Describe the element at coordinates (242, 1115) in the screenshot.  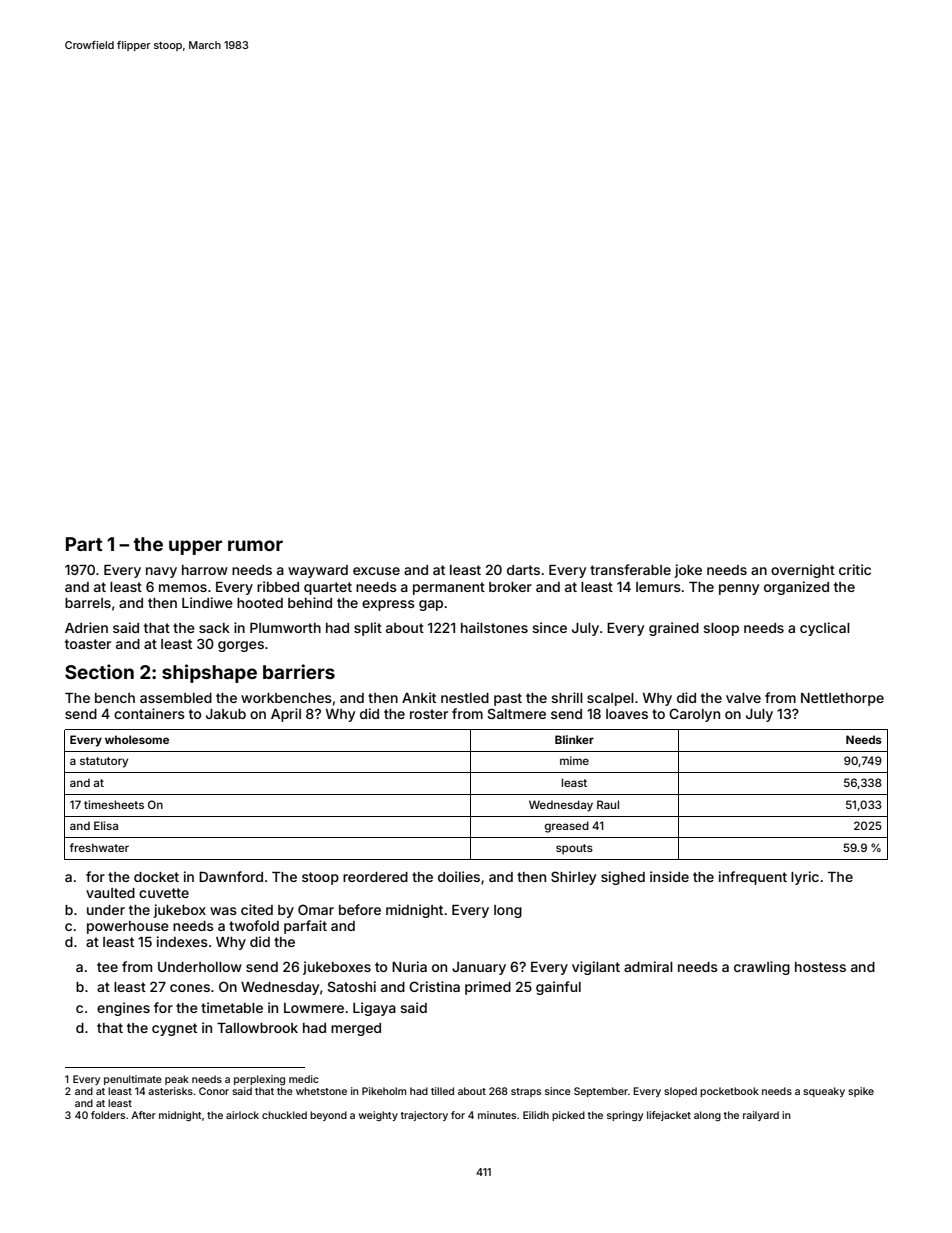
I see `airlock` at that location.
